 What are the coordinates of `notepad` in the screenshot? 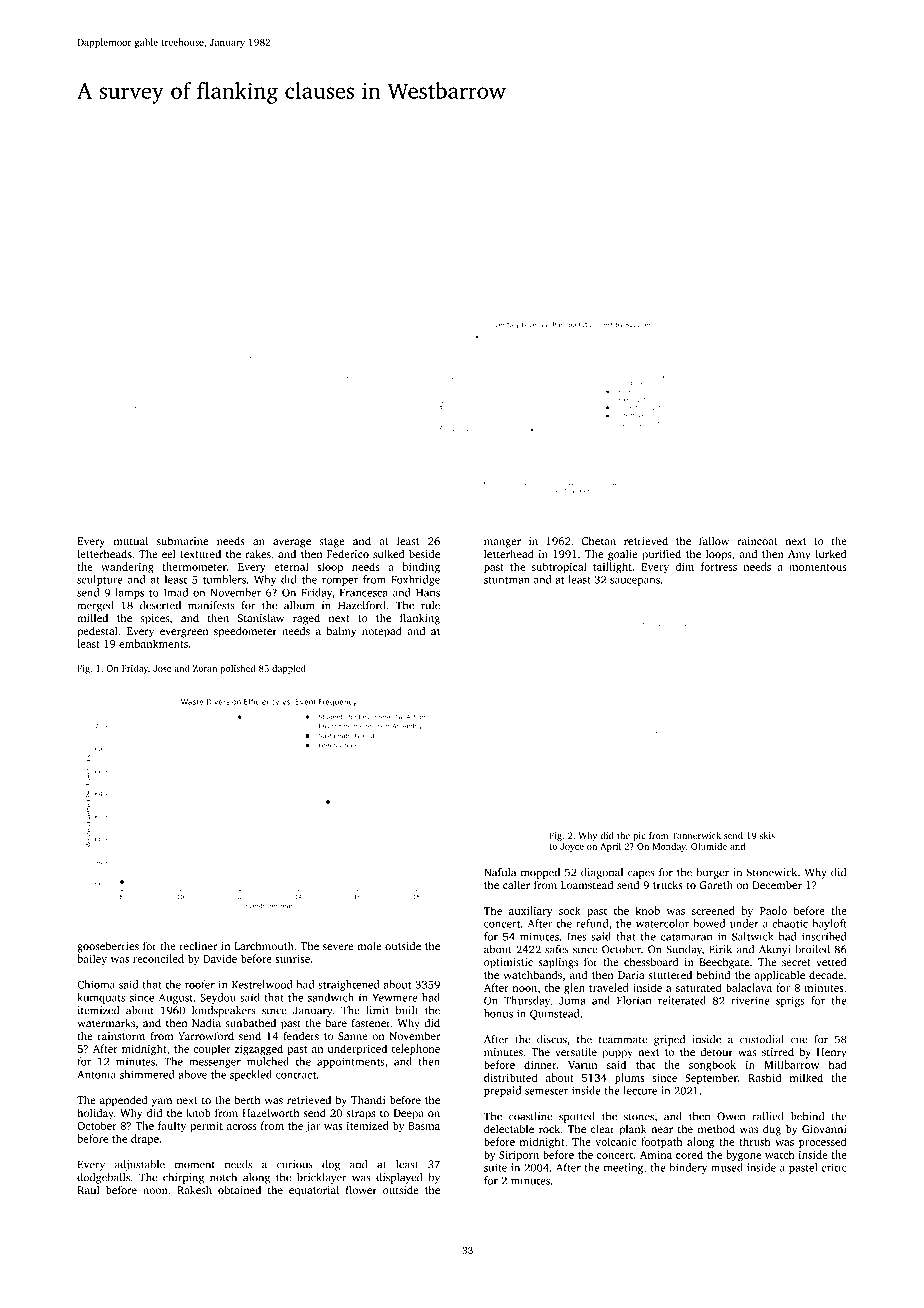 It's located at (382, 632).
